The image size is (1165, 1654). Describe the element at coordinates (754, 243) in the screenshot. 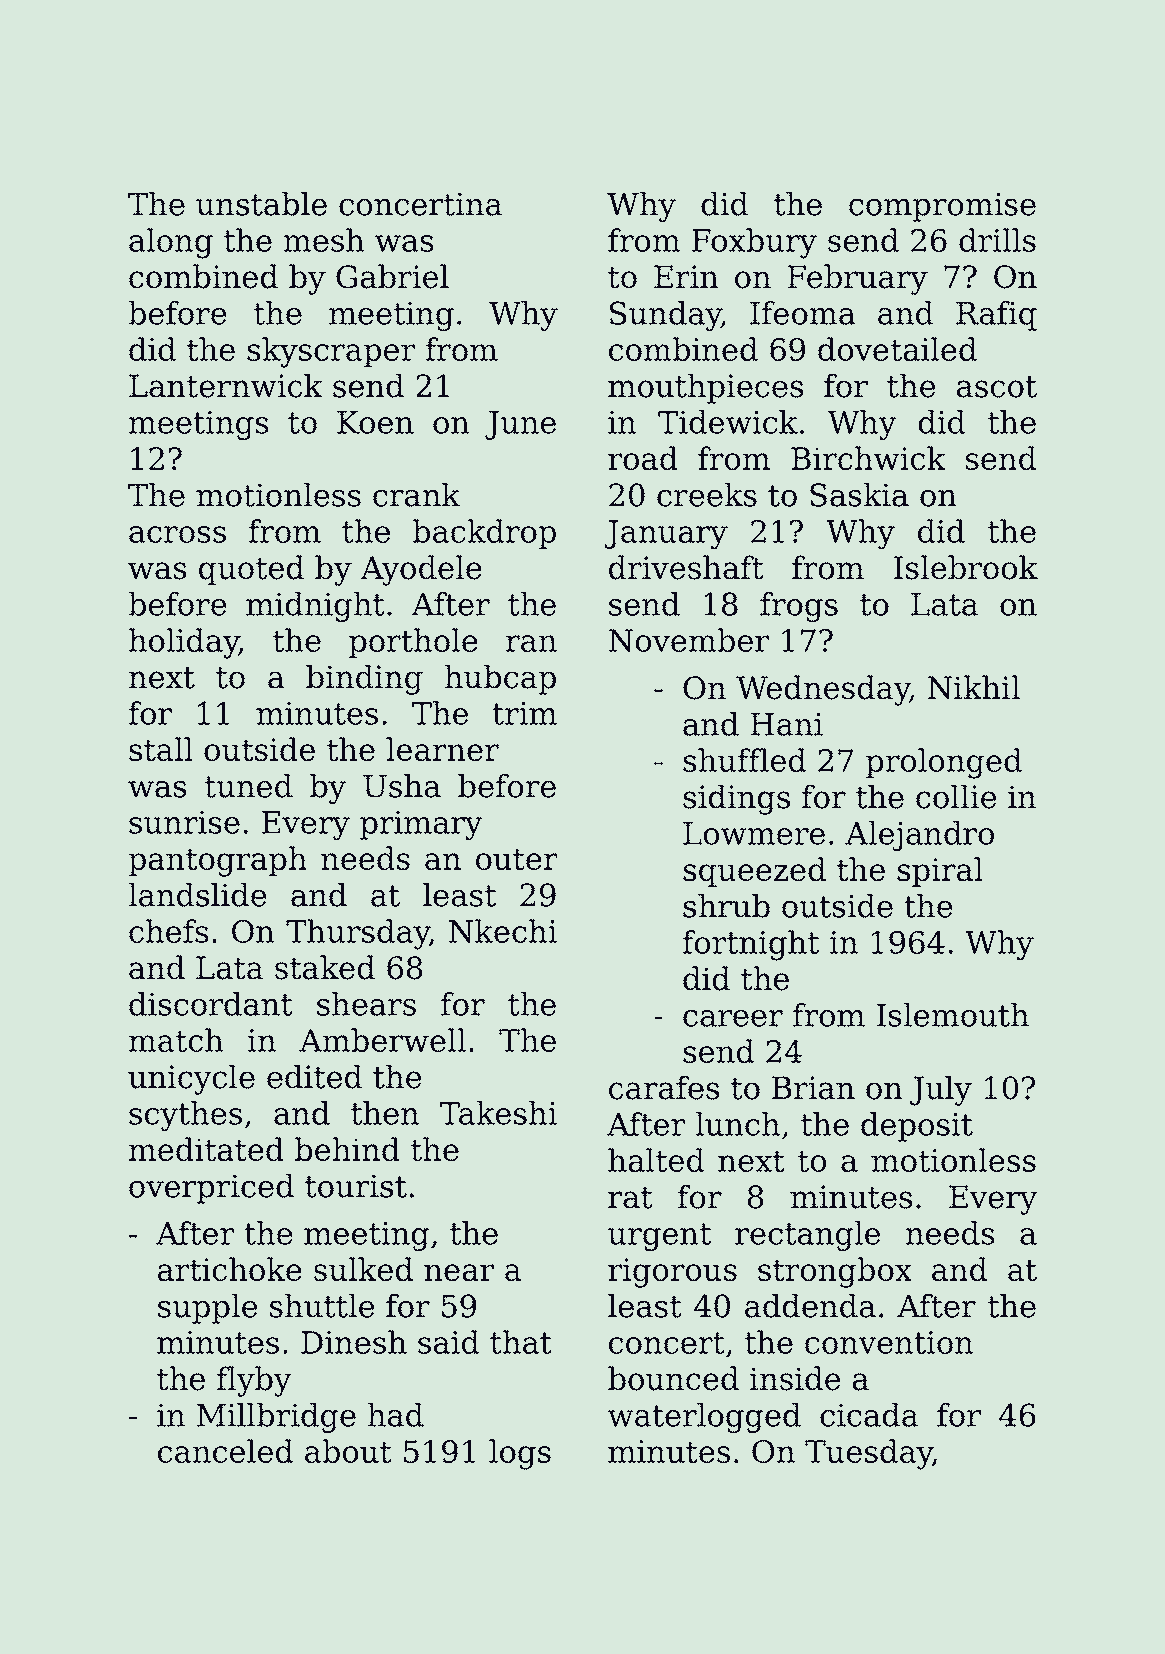

I see `Foxbury` at that location.
